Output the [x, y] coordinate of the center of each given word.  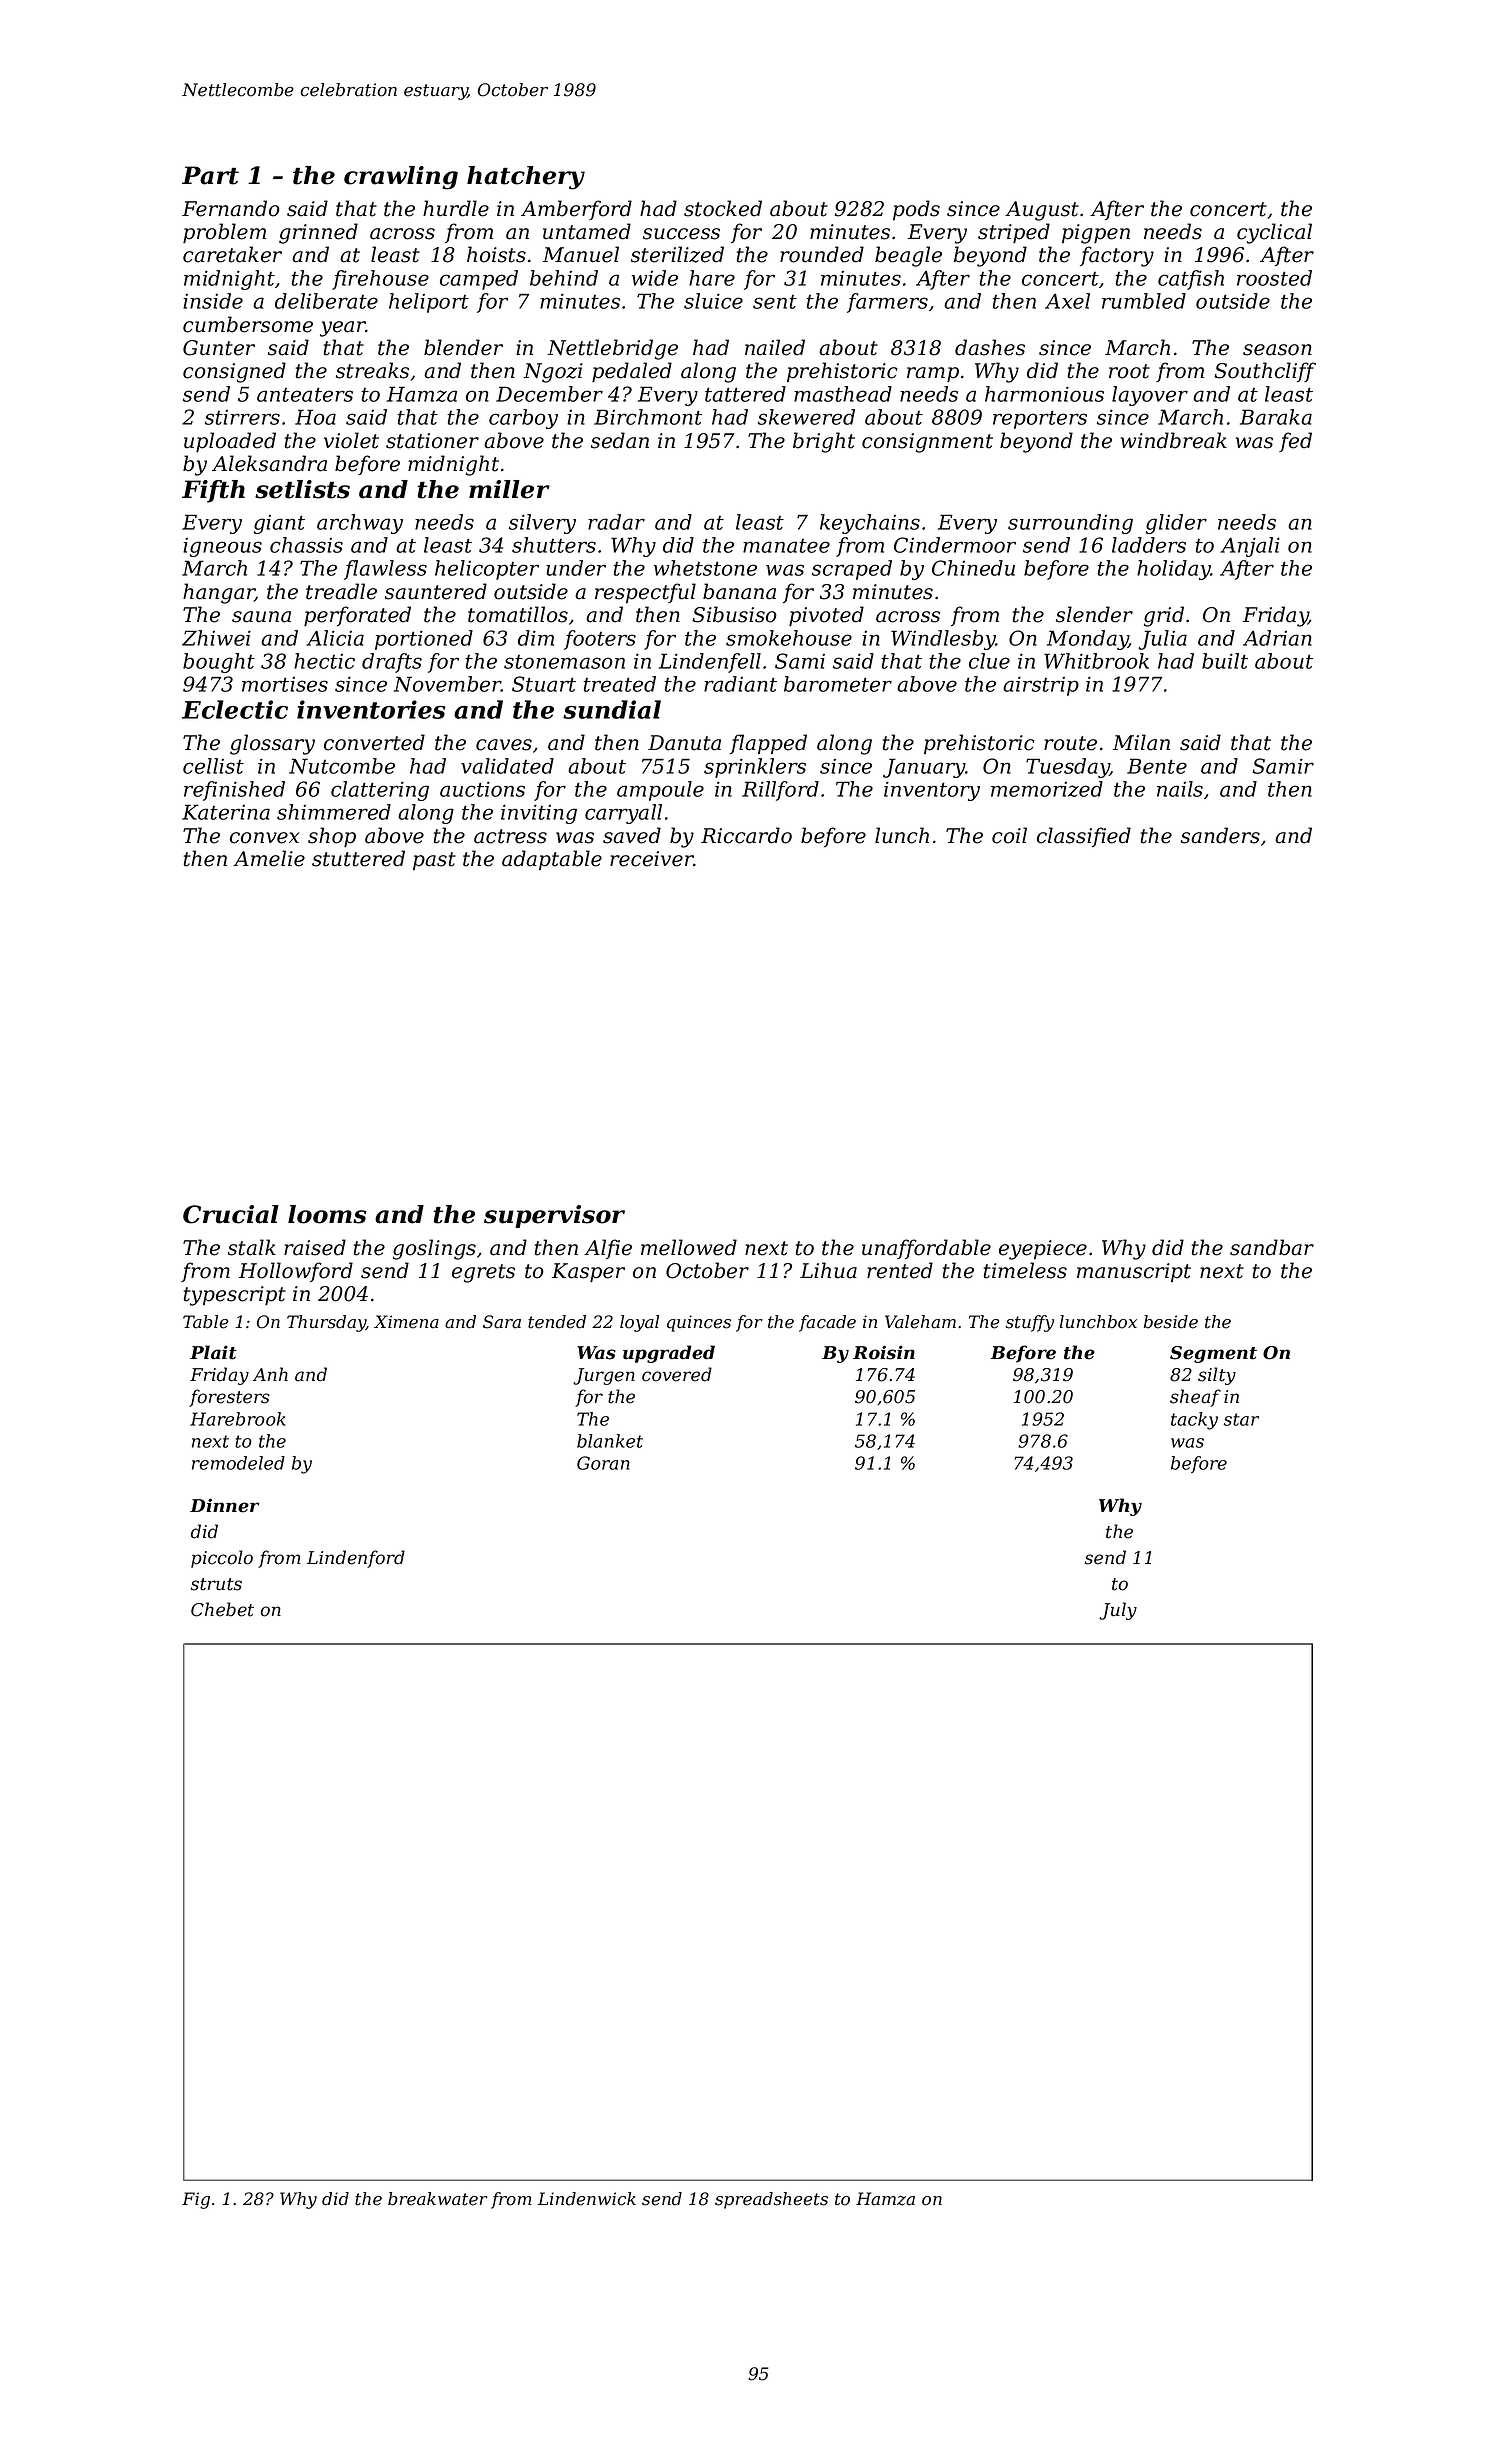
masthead [843, 394]
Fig [196, 2200]
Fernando [231, 208]
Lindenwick [587, 2199]
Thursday [326, 1323]
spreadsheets [771, 2200]
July [1118, 1611]
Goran [603, 1463]
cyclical [1274, 233]
